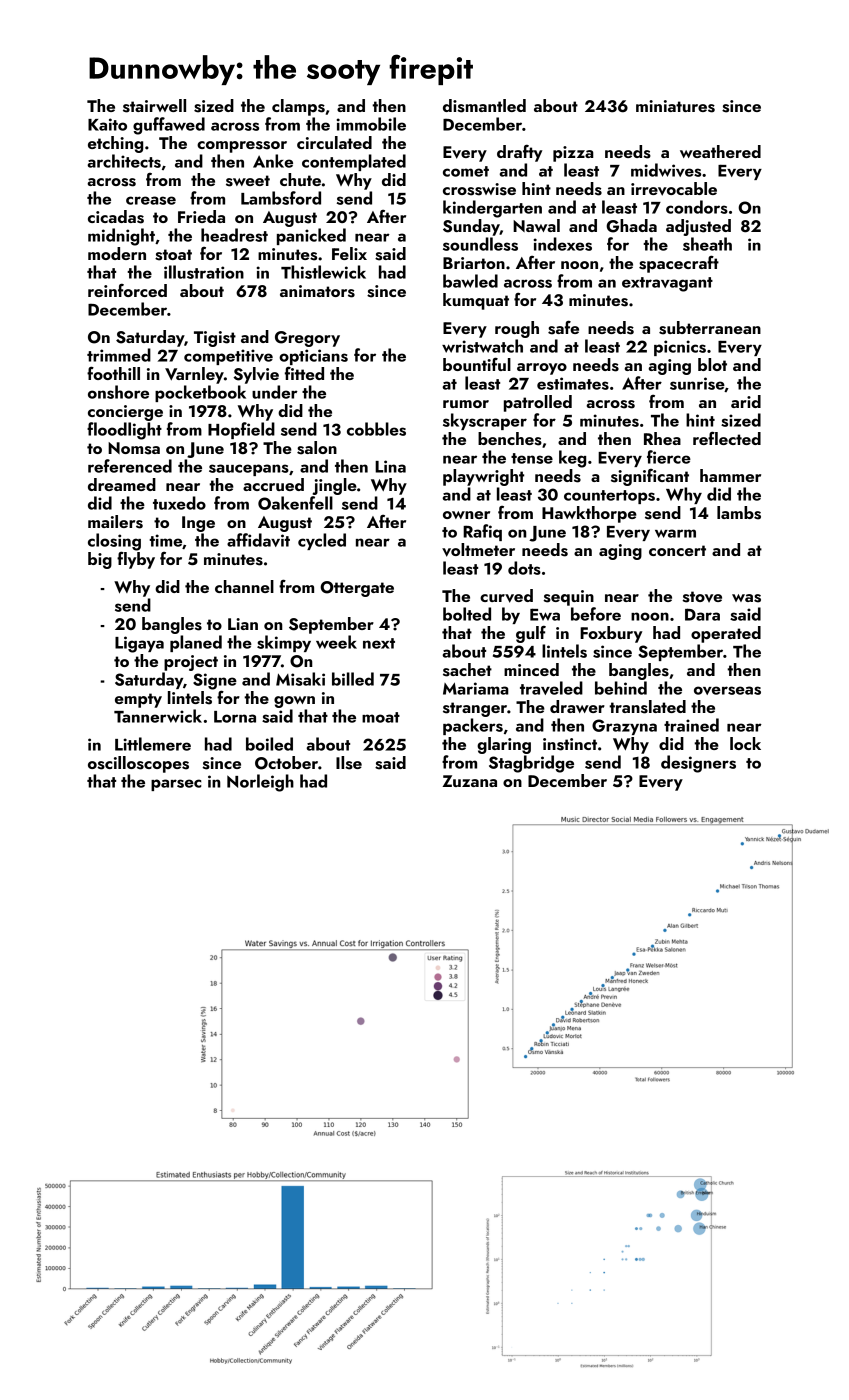 The height and width of the image is (1400, 849). Describe the element at coordinates (335, 486) in the image. I see `jingle` at that location.
